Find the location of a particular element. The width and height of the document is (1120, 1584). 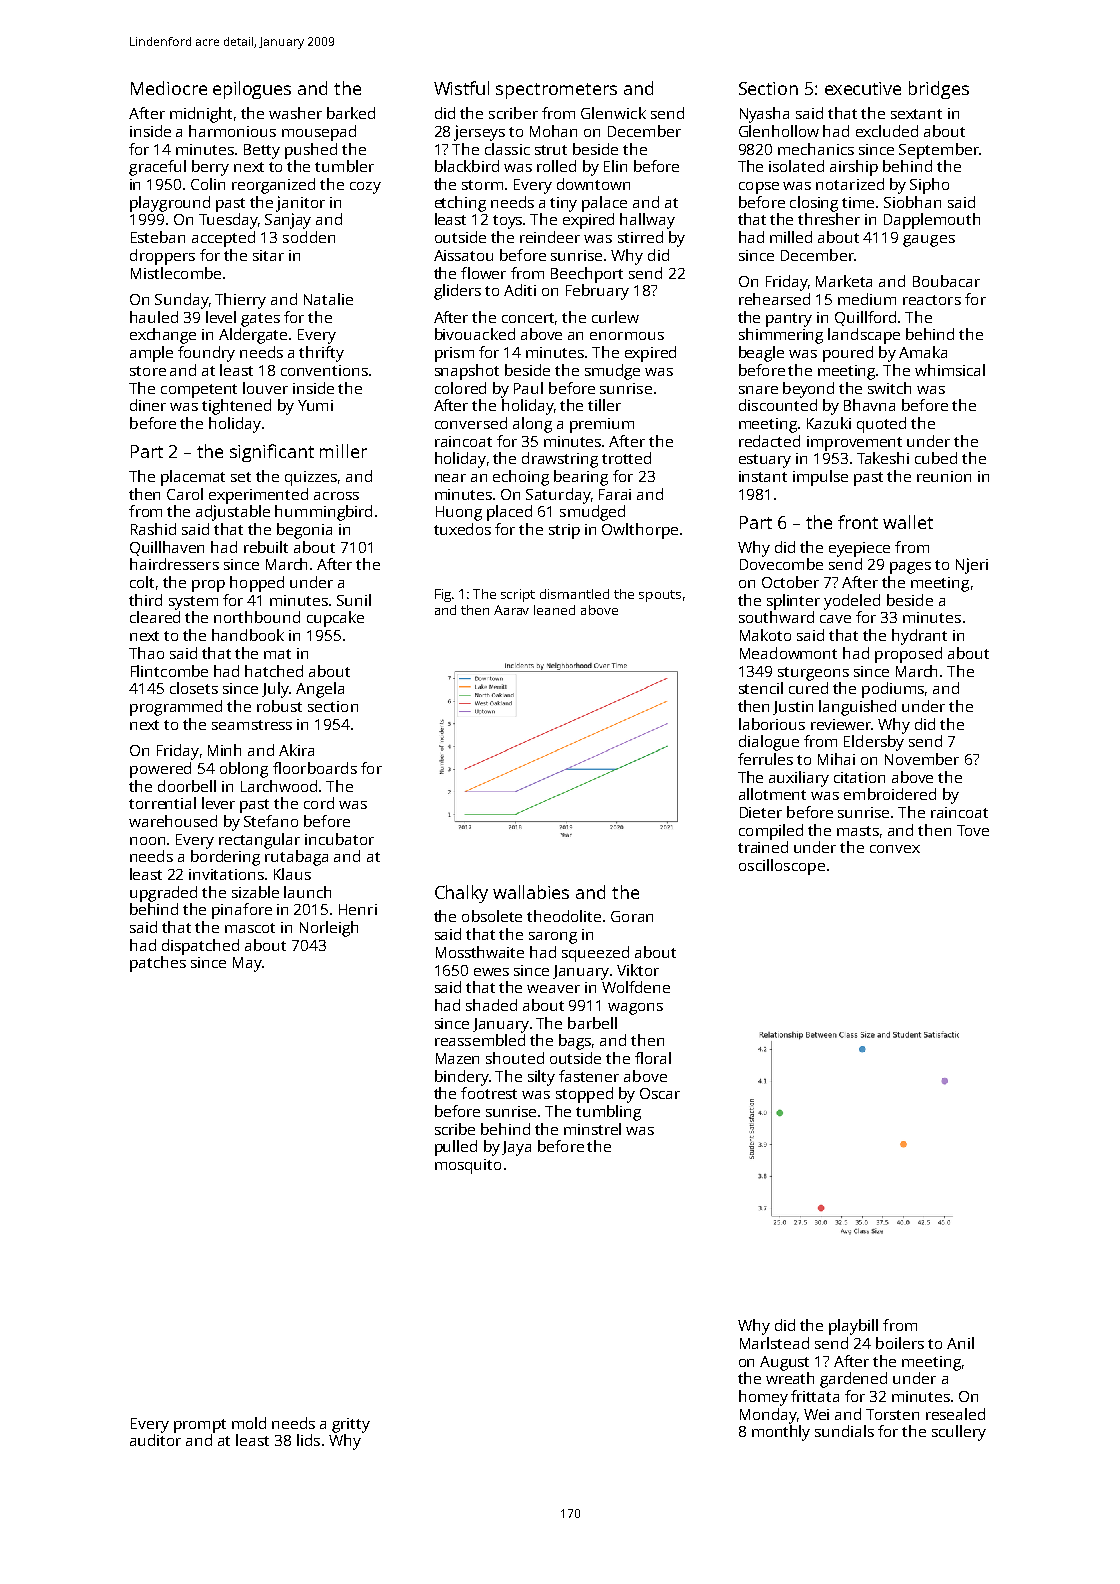

executive is located at coordinates (863, 88).
